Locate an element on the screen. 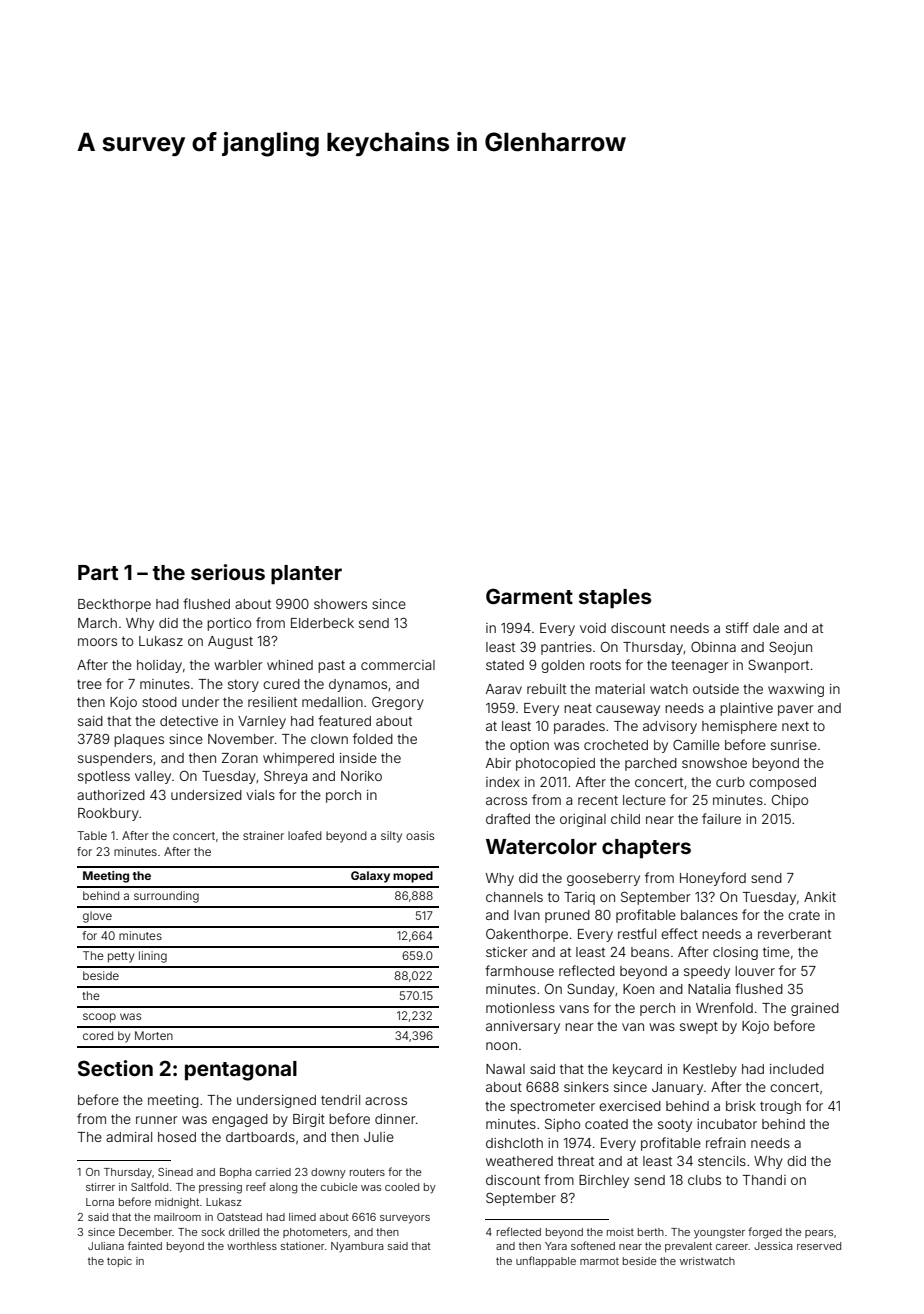 The height and width of the screenshot is (1314, 924). planter is located at coordinates (306, 575).
